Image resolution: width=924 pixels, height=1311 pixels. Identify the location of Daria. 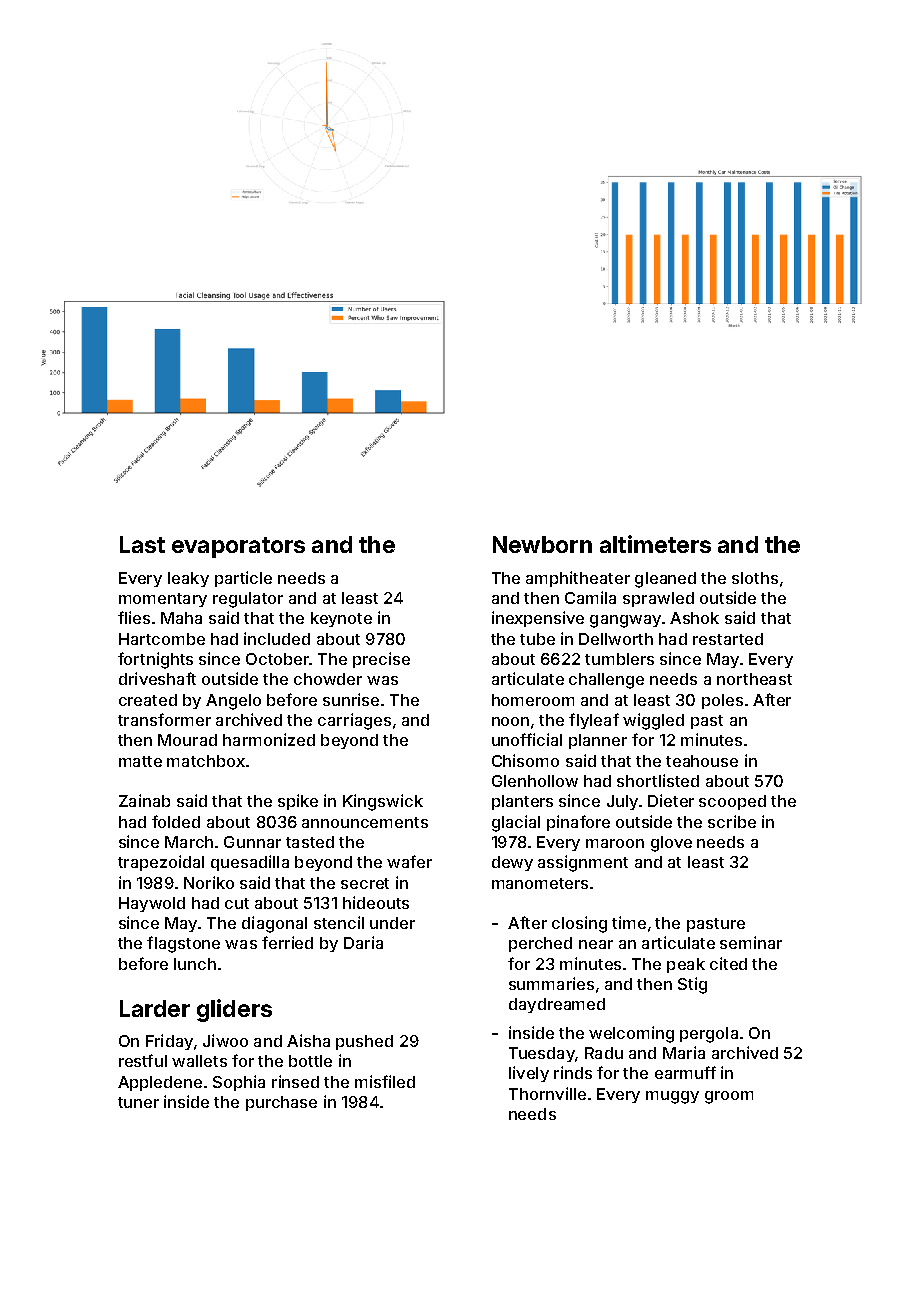
(363, 942).
